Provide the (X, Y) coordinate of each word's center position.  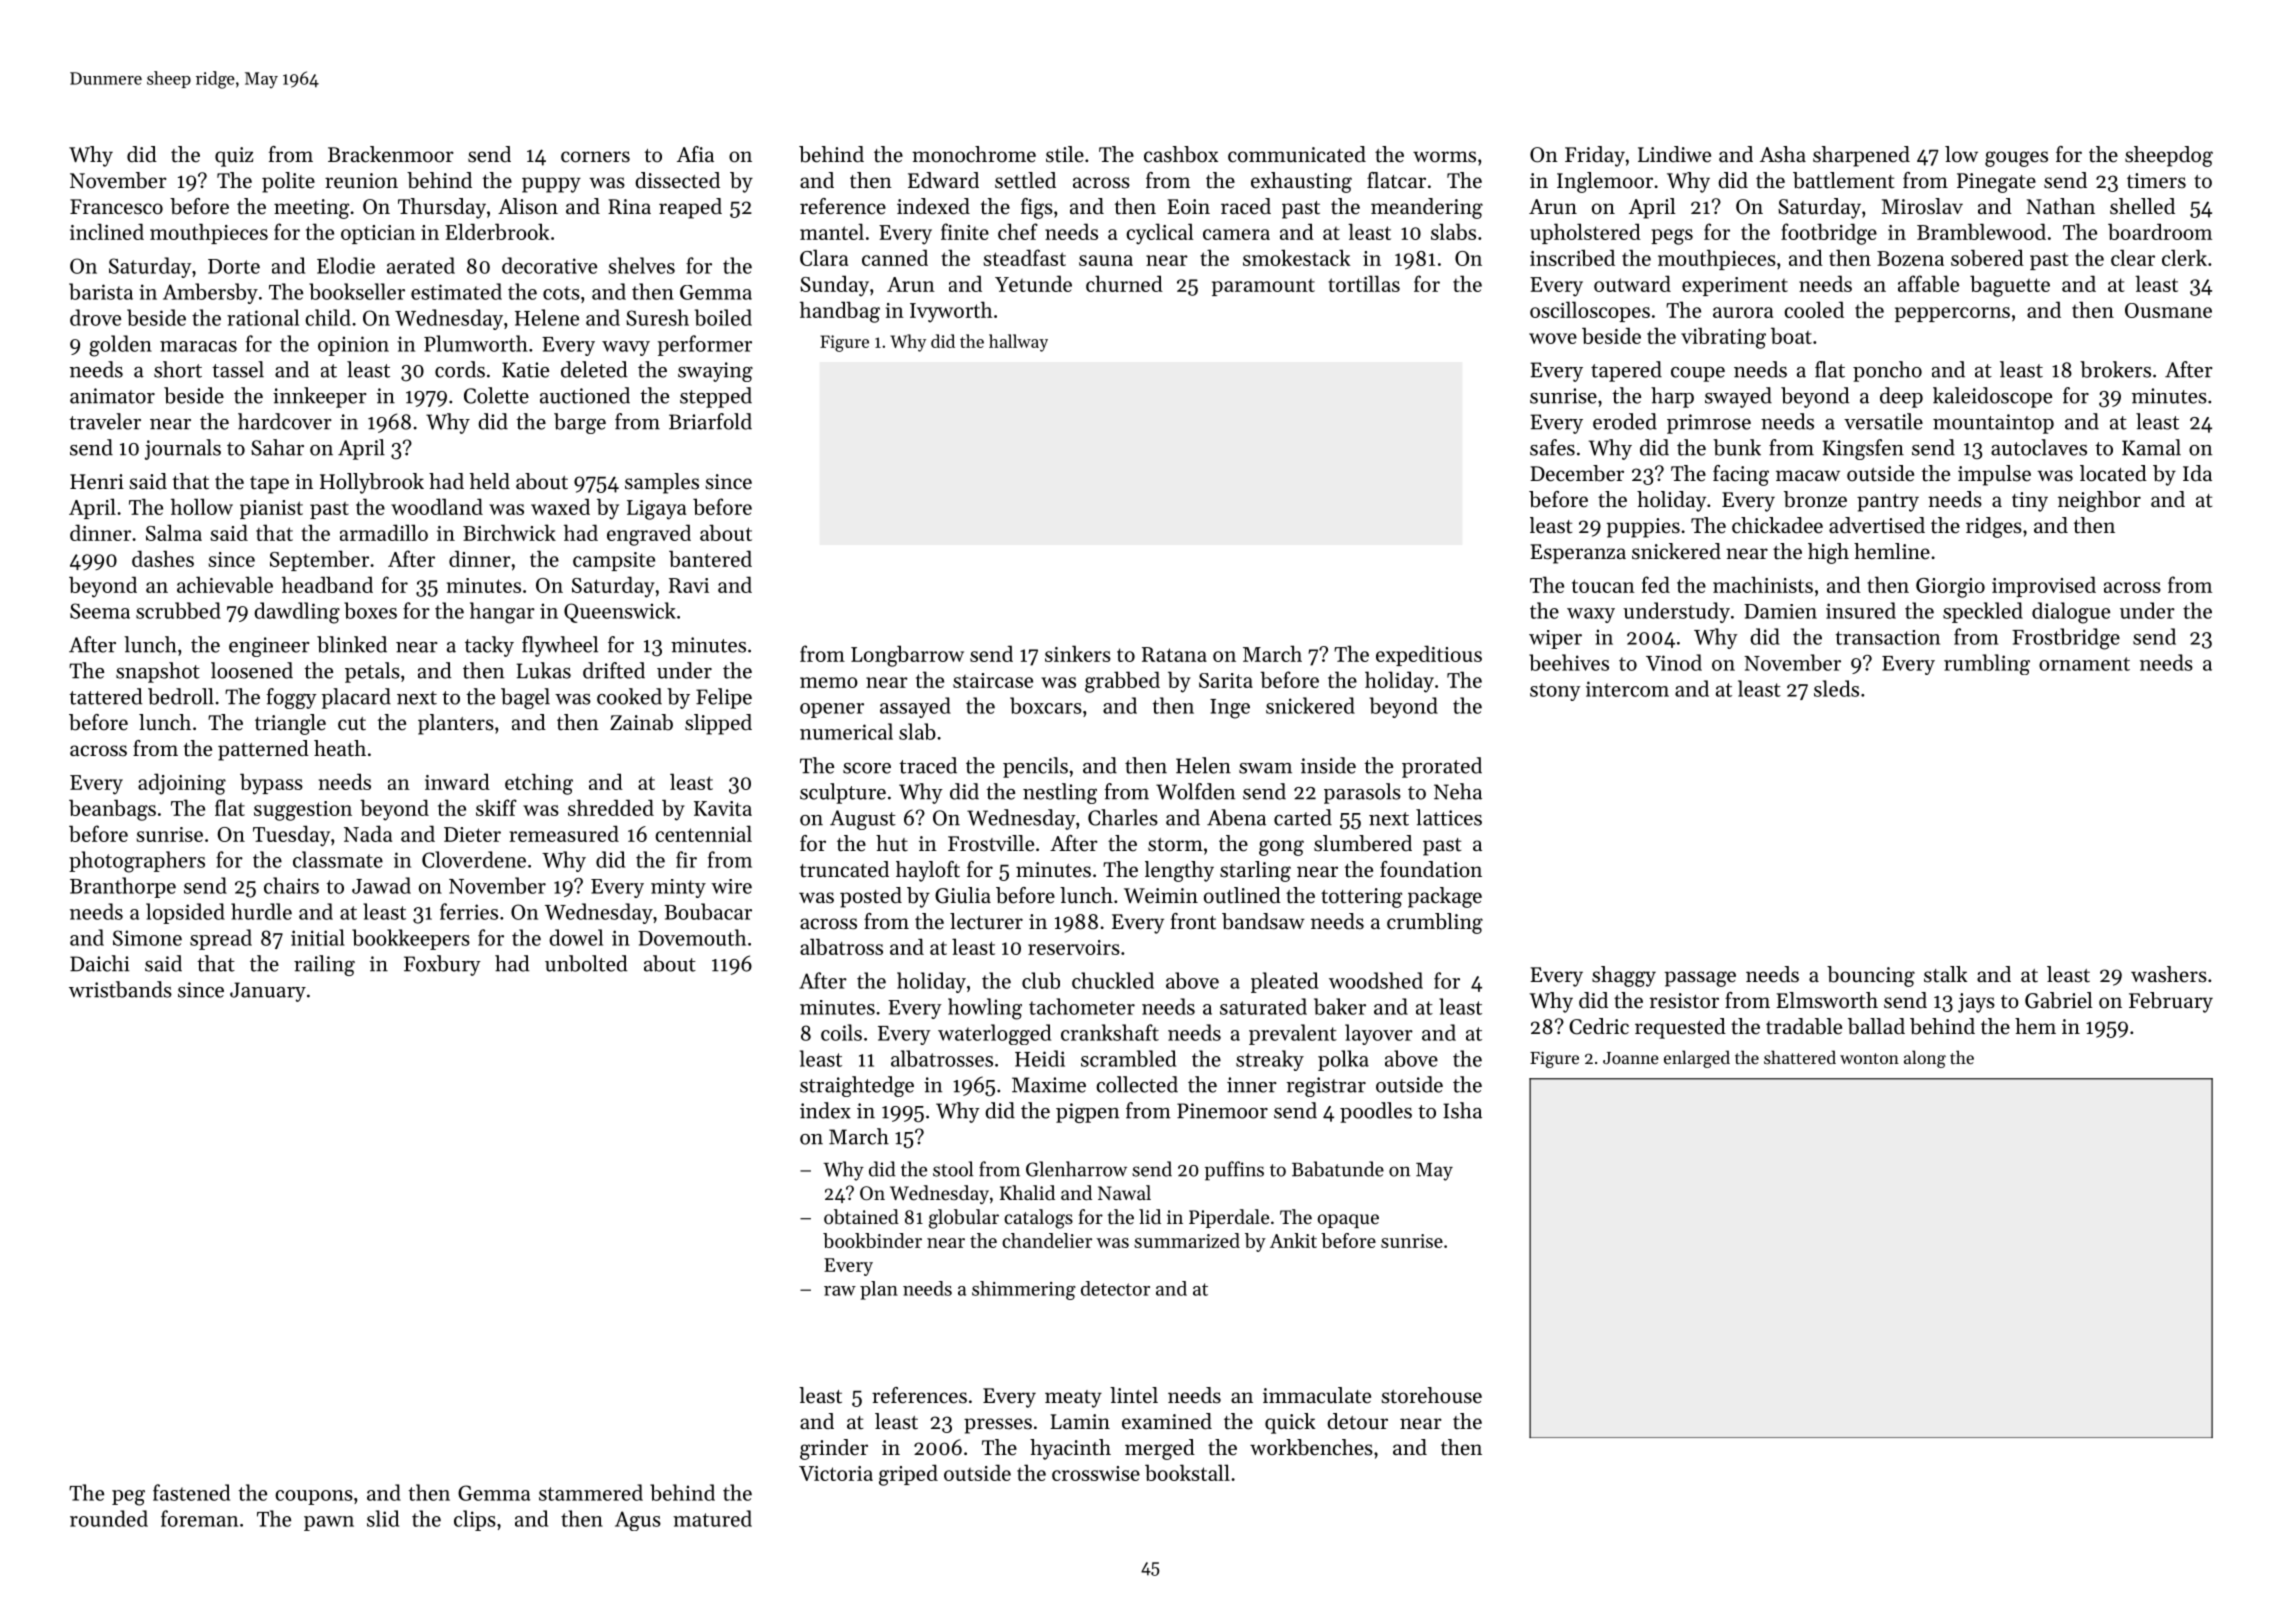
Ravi (689, 585)
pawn (329, 1523)
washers (2169, 974)
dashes (163, 558)
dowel (576, 937)
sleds (1836, 688)
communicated (1297, 154)
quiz (234, 157)
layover (1379, 1034)
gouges (2016, 159)
